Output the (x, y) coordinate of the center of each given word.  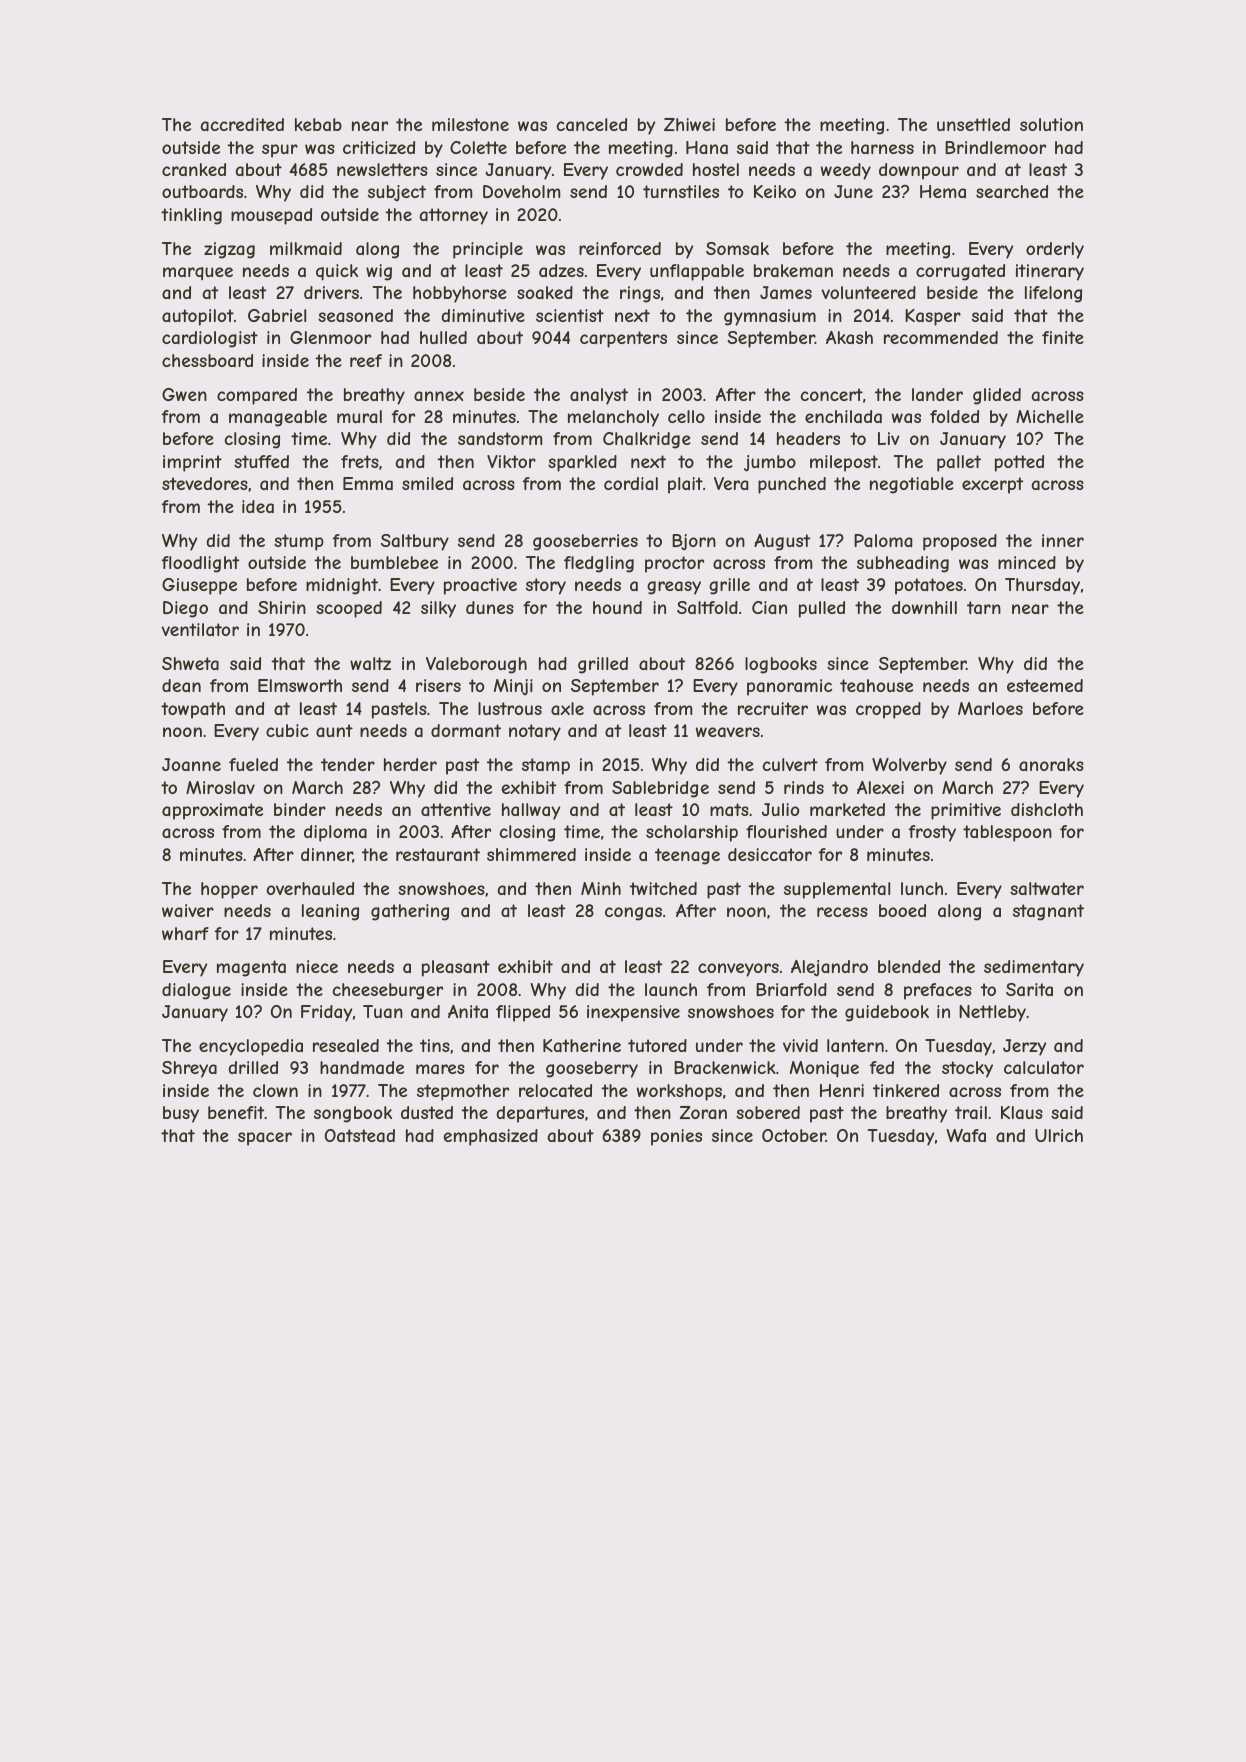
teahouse (876, 685)
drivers (331, 292)
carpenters (623, 339)
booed (902, 910)
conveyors (738, 970)
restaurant (438, 854)
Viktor (511, 461)
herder (410, 764)
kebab (318, 124)
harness (882, 147)
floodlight (200, 564)
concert (832, 394)
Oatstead (360, 1135)
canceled (592, 124)
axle (567, 708)
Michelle (1050, 416)
